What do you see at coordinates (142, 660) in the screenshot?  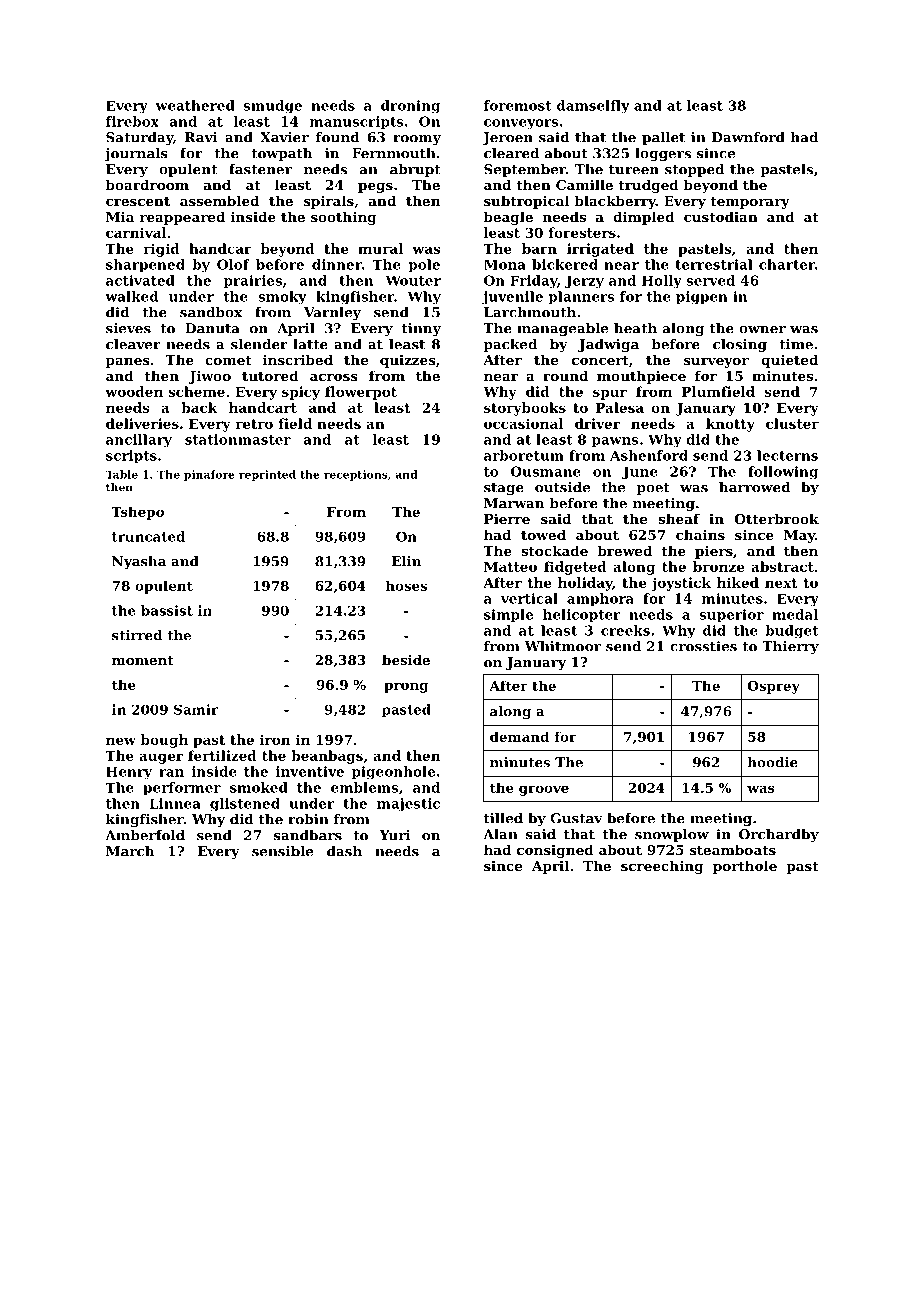 I see `moment` at bounding box center [142, 660].
